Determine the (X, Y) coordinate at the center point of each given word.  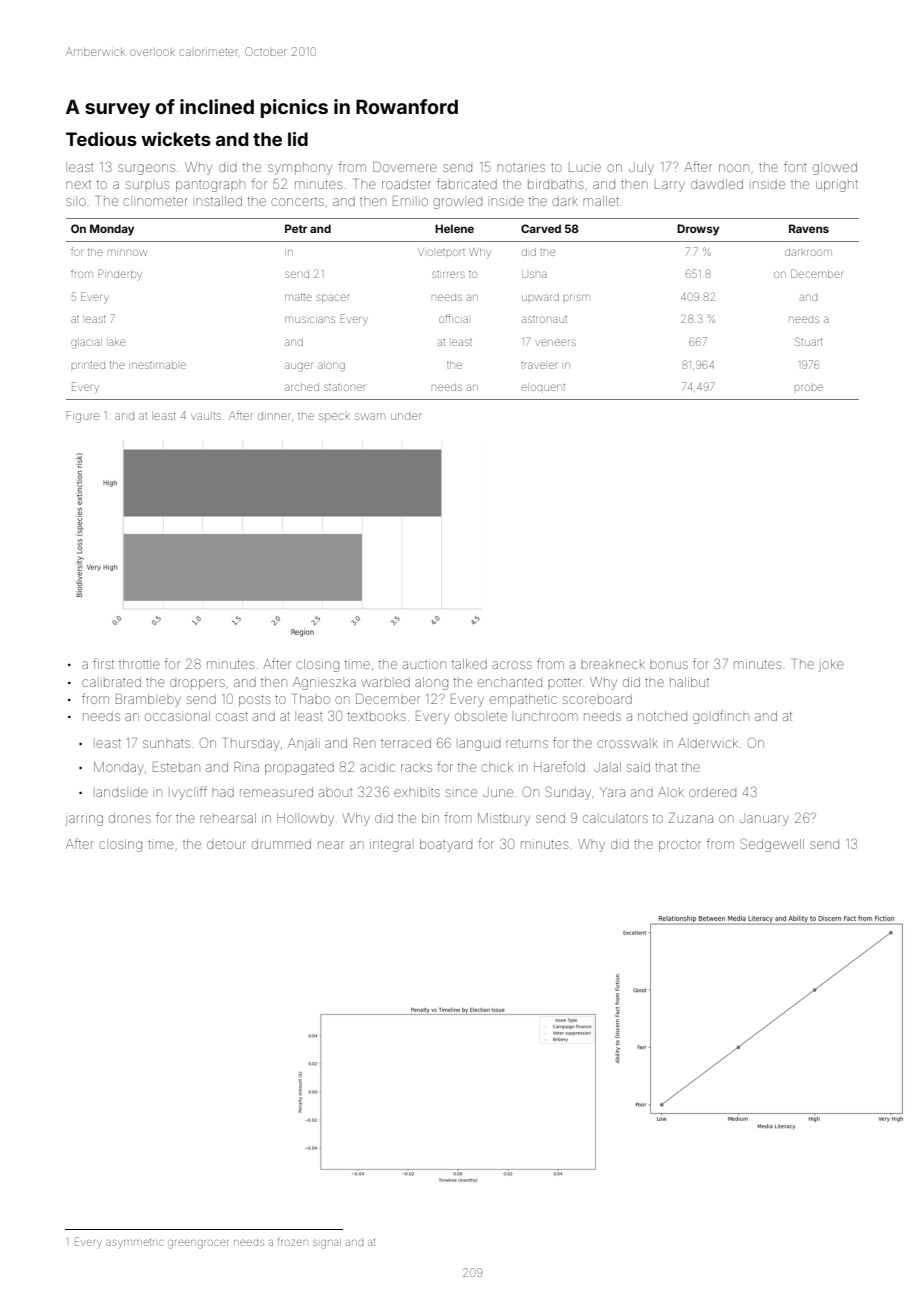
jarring (84, 819)
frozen (293, 1241)
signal (327, 1243)
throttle (139, 664)
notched (662, 716)
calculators (615, 819)
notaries (521, 167)
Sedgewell (772, 845)
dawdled (717, 184)
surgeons (146, 169)
